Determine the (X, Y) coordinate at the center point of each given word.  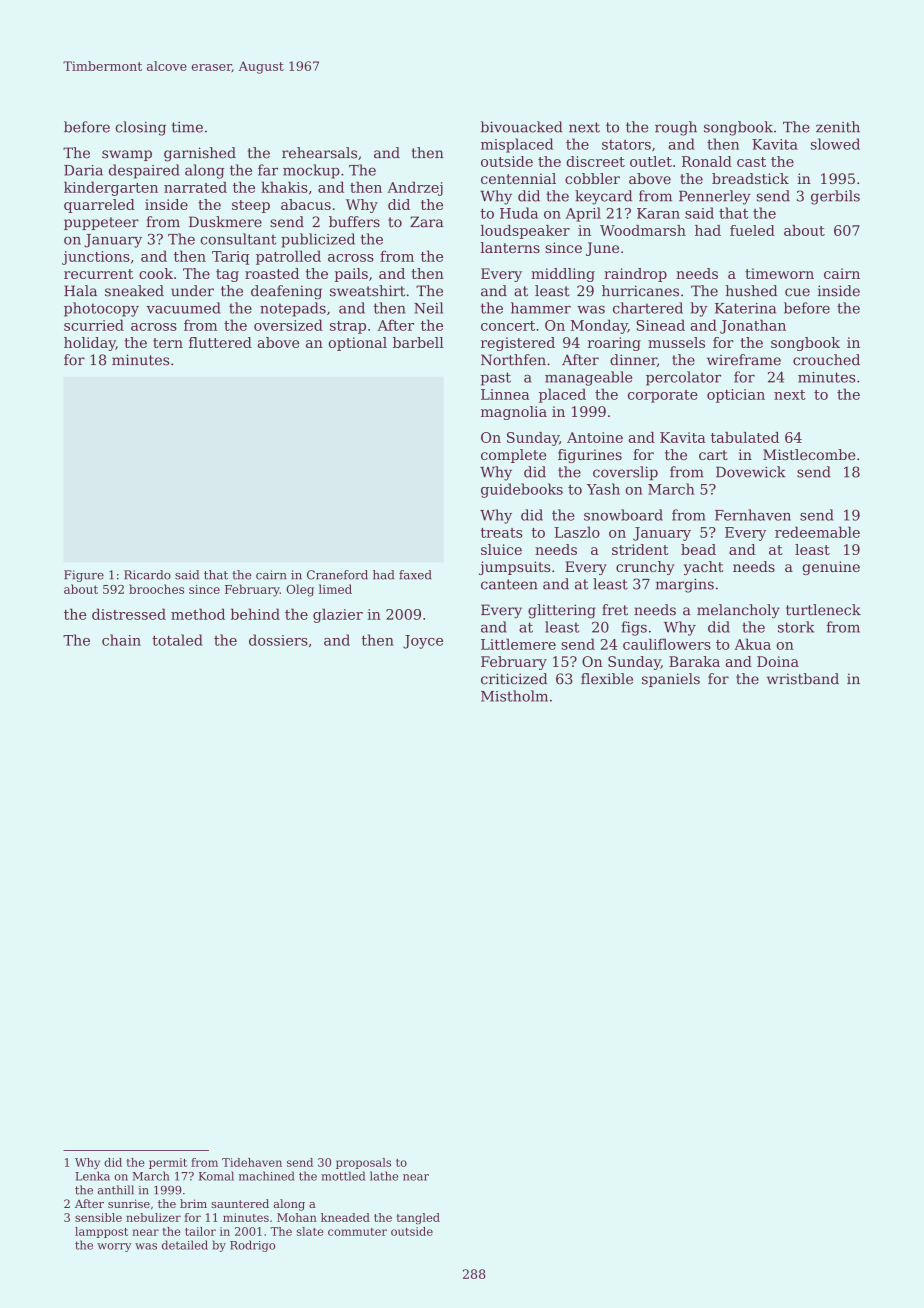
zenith (838, 127)
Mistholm (514, 696)
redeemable (817, 532)
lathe (384, 1176)
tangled (418, 1219)
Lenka (92, 1176)
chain (121, 640)
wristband (803, 679)
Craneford (337, 575)
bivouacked (521, 127)
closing (140, 128)
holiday (90, 344)
